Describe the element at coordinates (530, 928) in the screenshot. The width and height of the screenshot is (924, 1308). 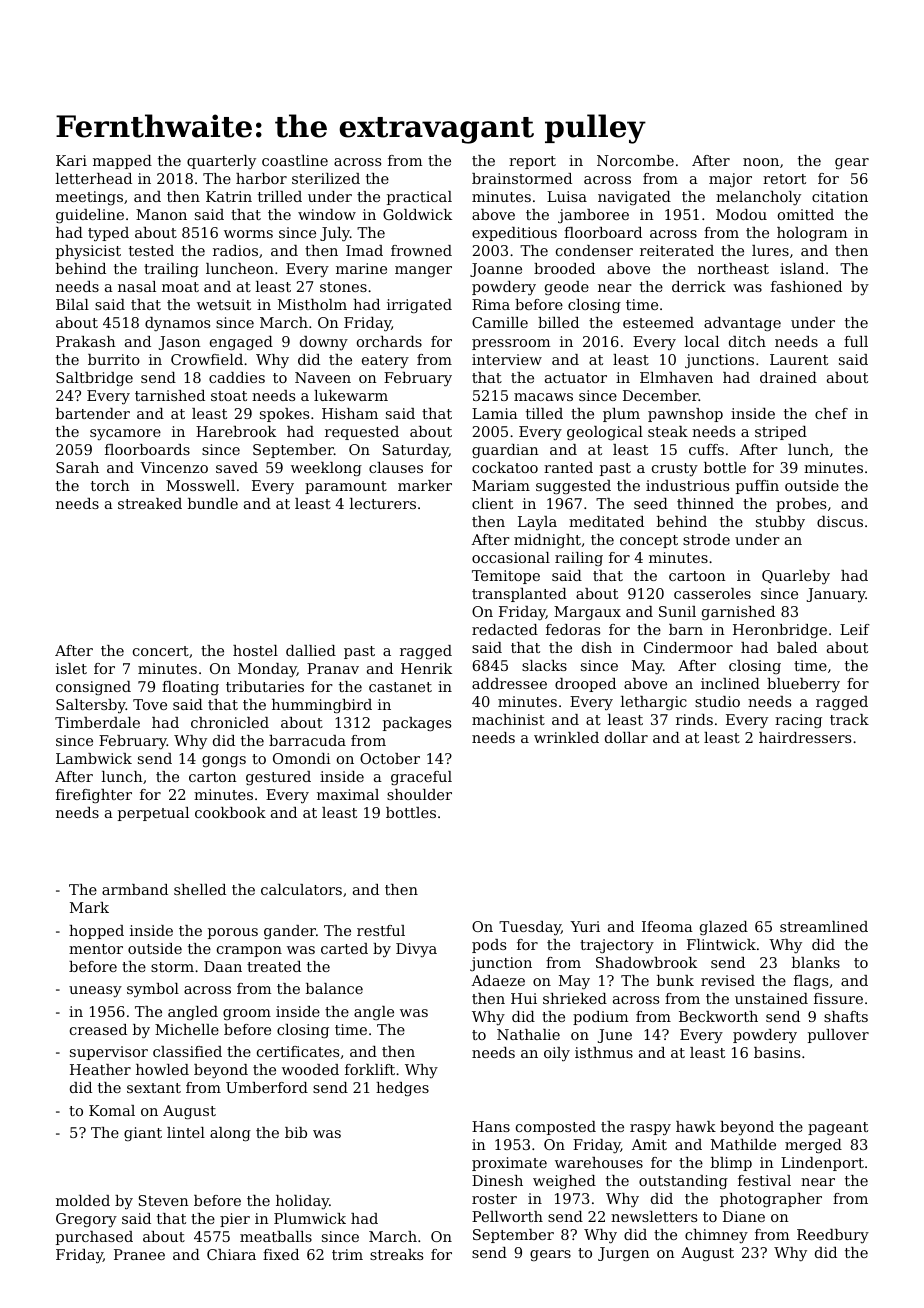
I see `Tuesday` at that location.
